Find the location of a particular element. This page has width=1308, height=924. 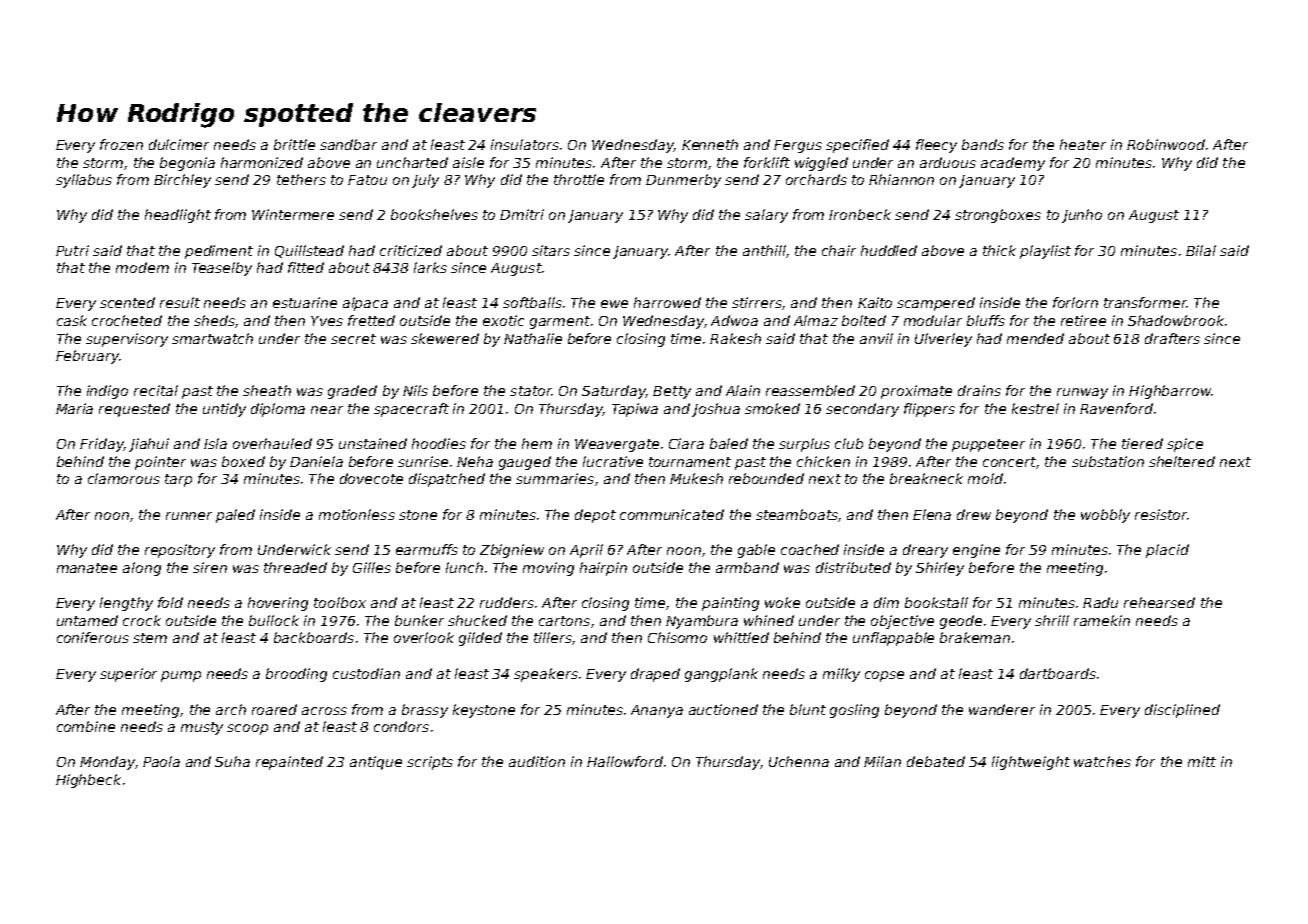

brooding is located at coordinates (296, 675).
